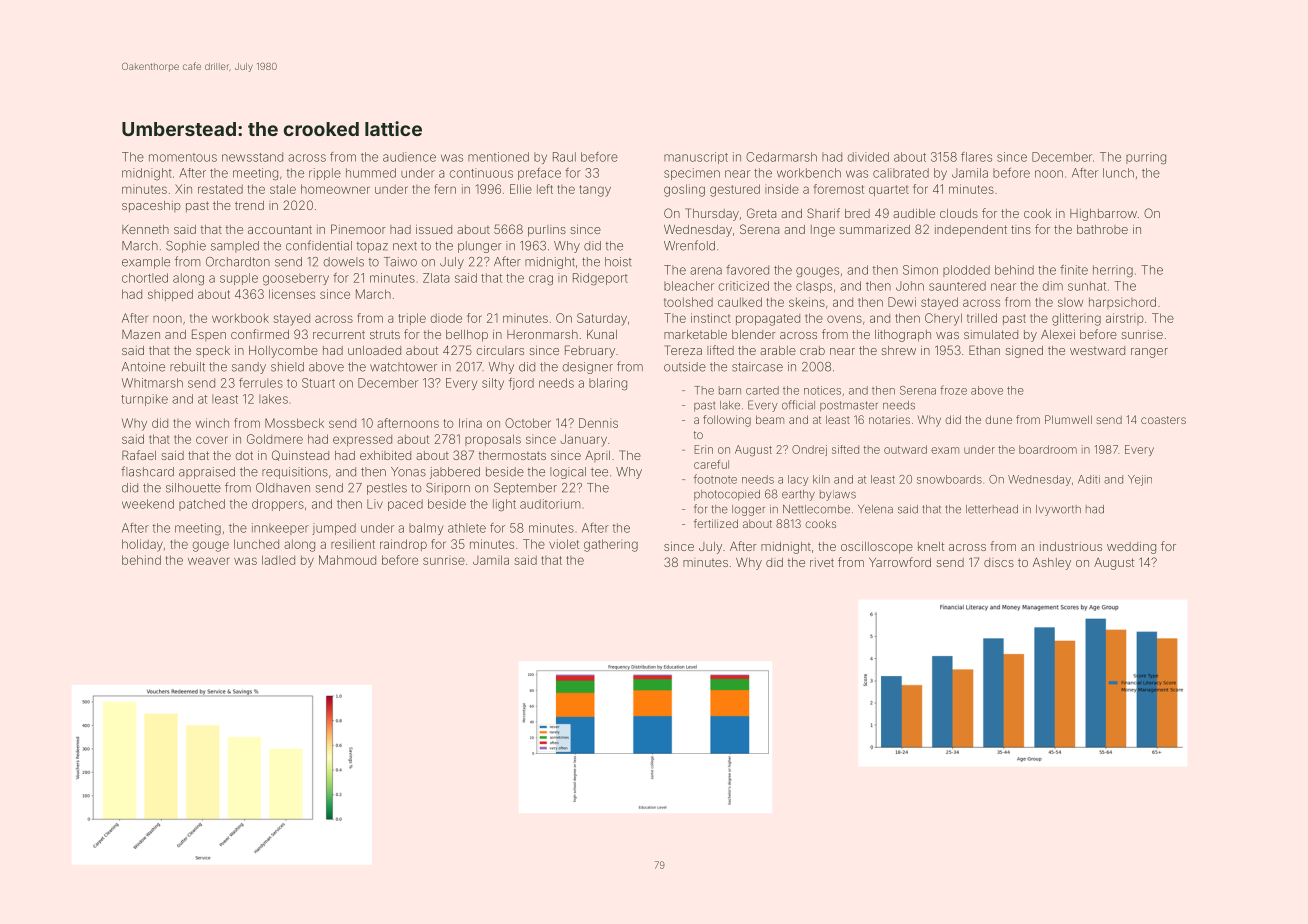  Describe the element at coordinates (1146, 158) in the screenshot. I see `purring` at that location.
